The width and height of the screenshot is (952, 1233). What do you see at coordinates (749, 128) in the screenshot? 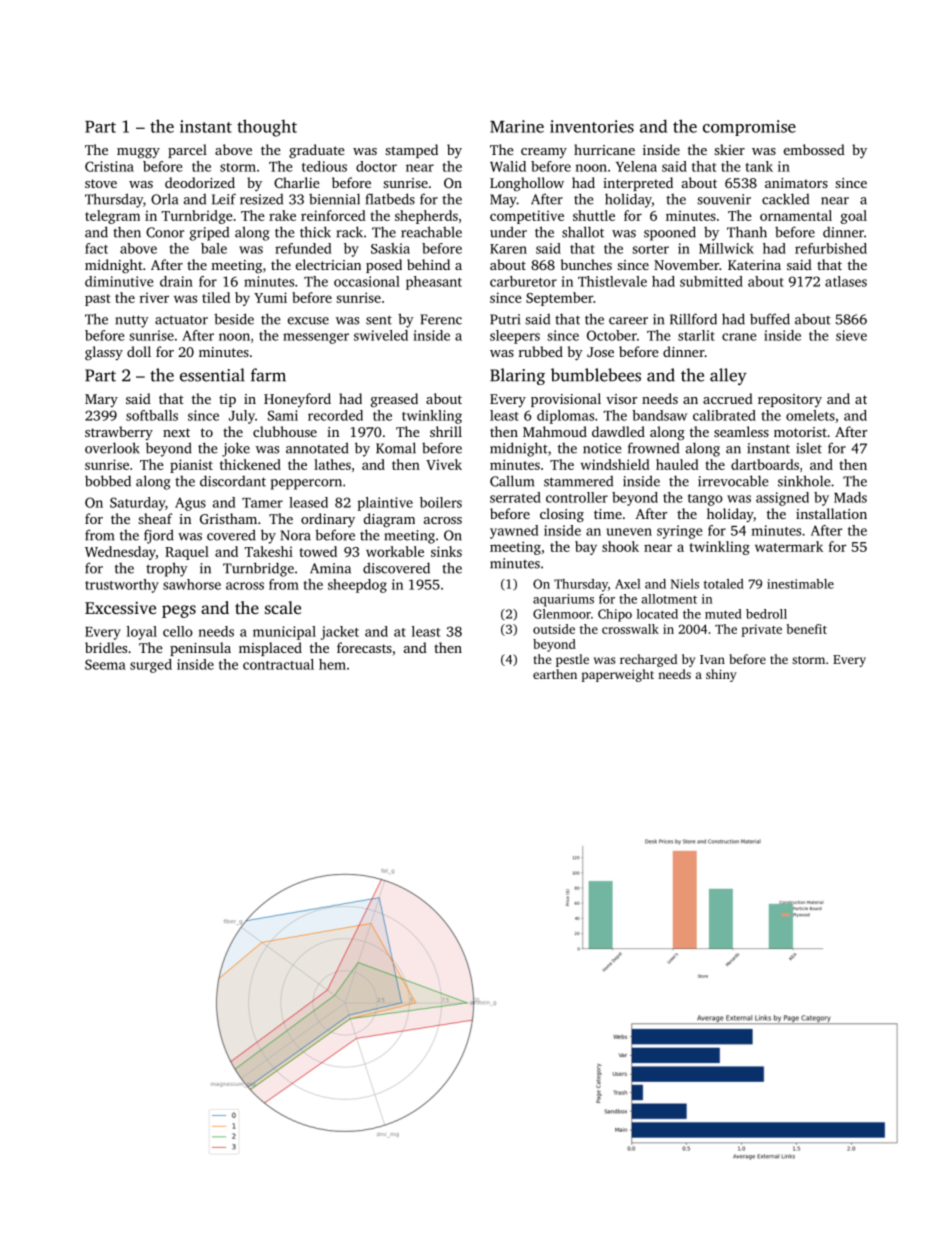
I see `compromise` at bounding box center [749, 128].
